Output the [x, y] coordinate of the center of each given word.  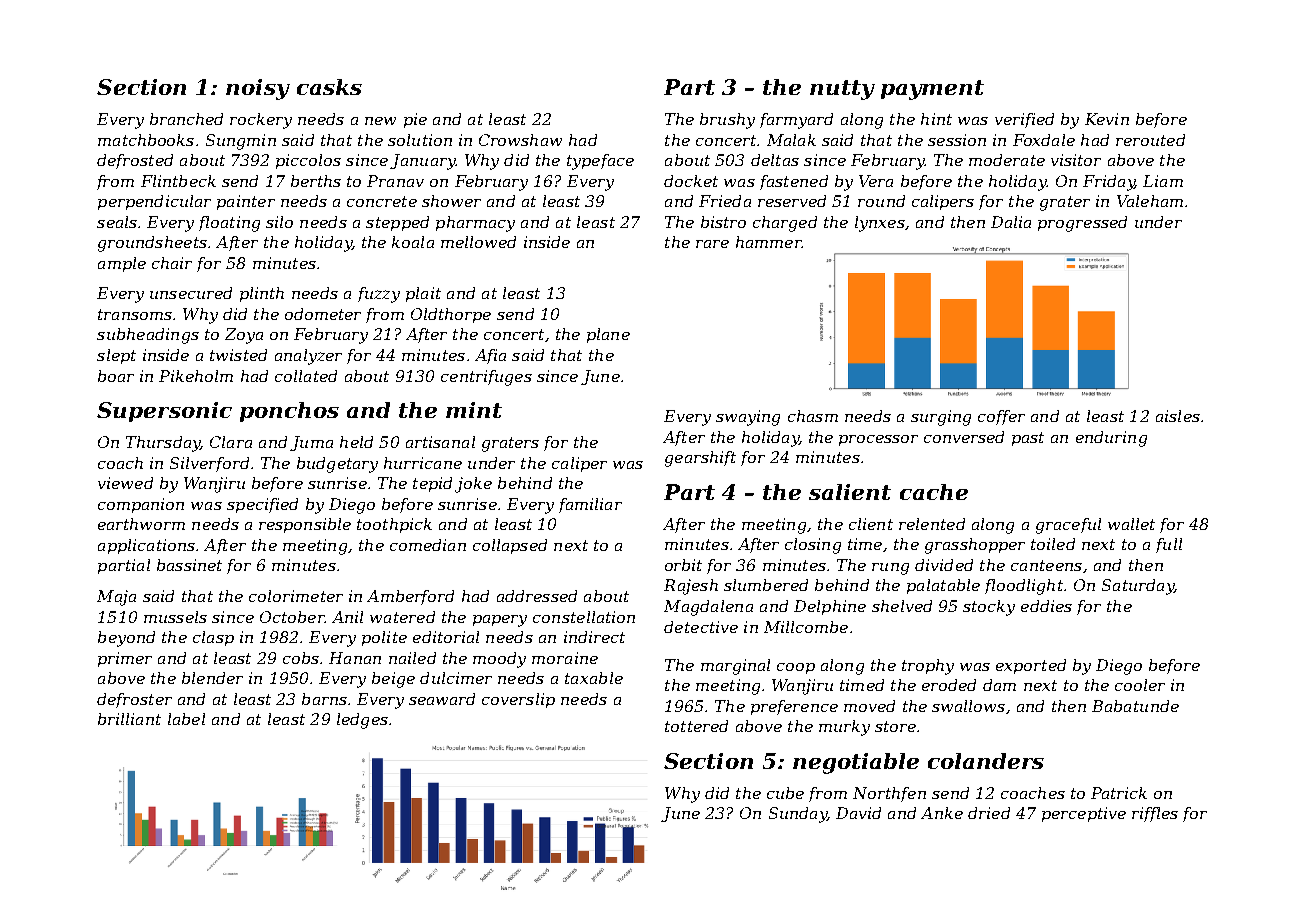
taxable [594, 678]
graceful [1068, 526]
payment [932, 90]
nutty [842, 90]
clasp [213, 638]
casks [329, 87]
